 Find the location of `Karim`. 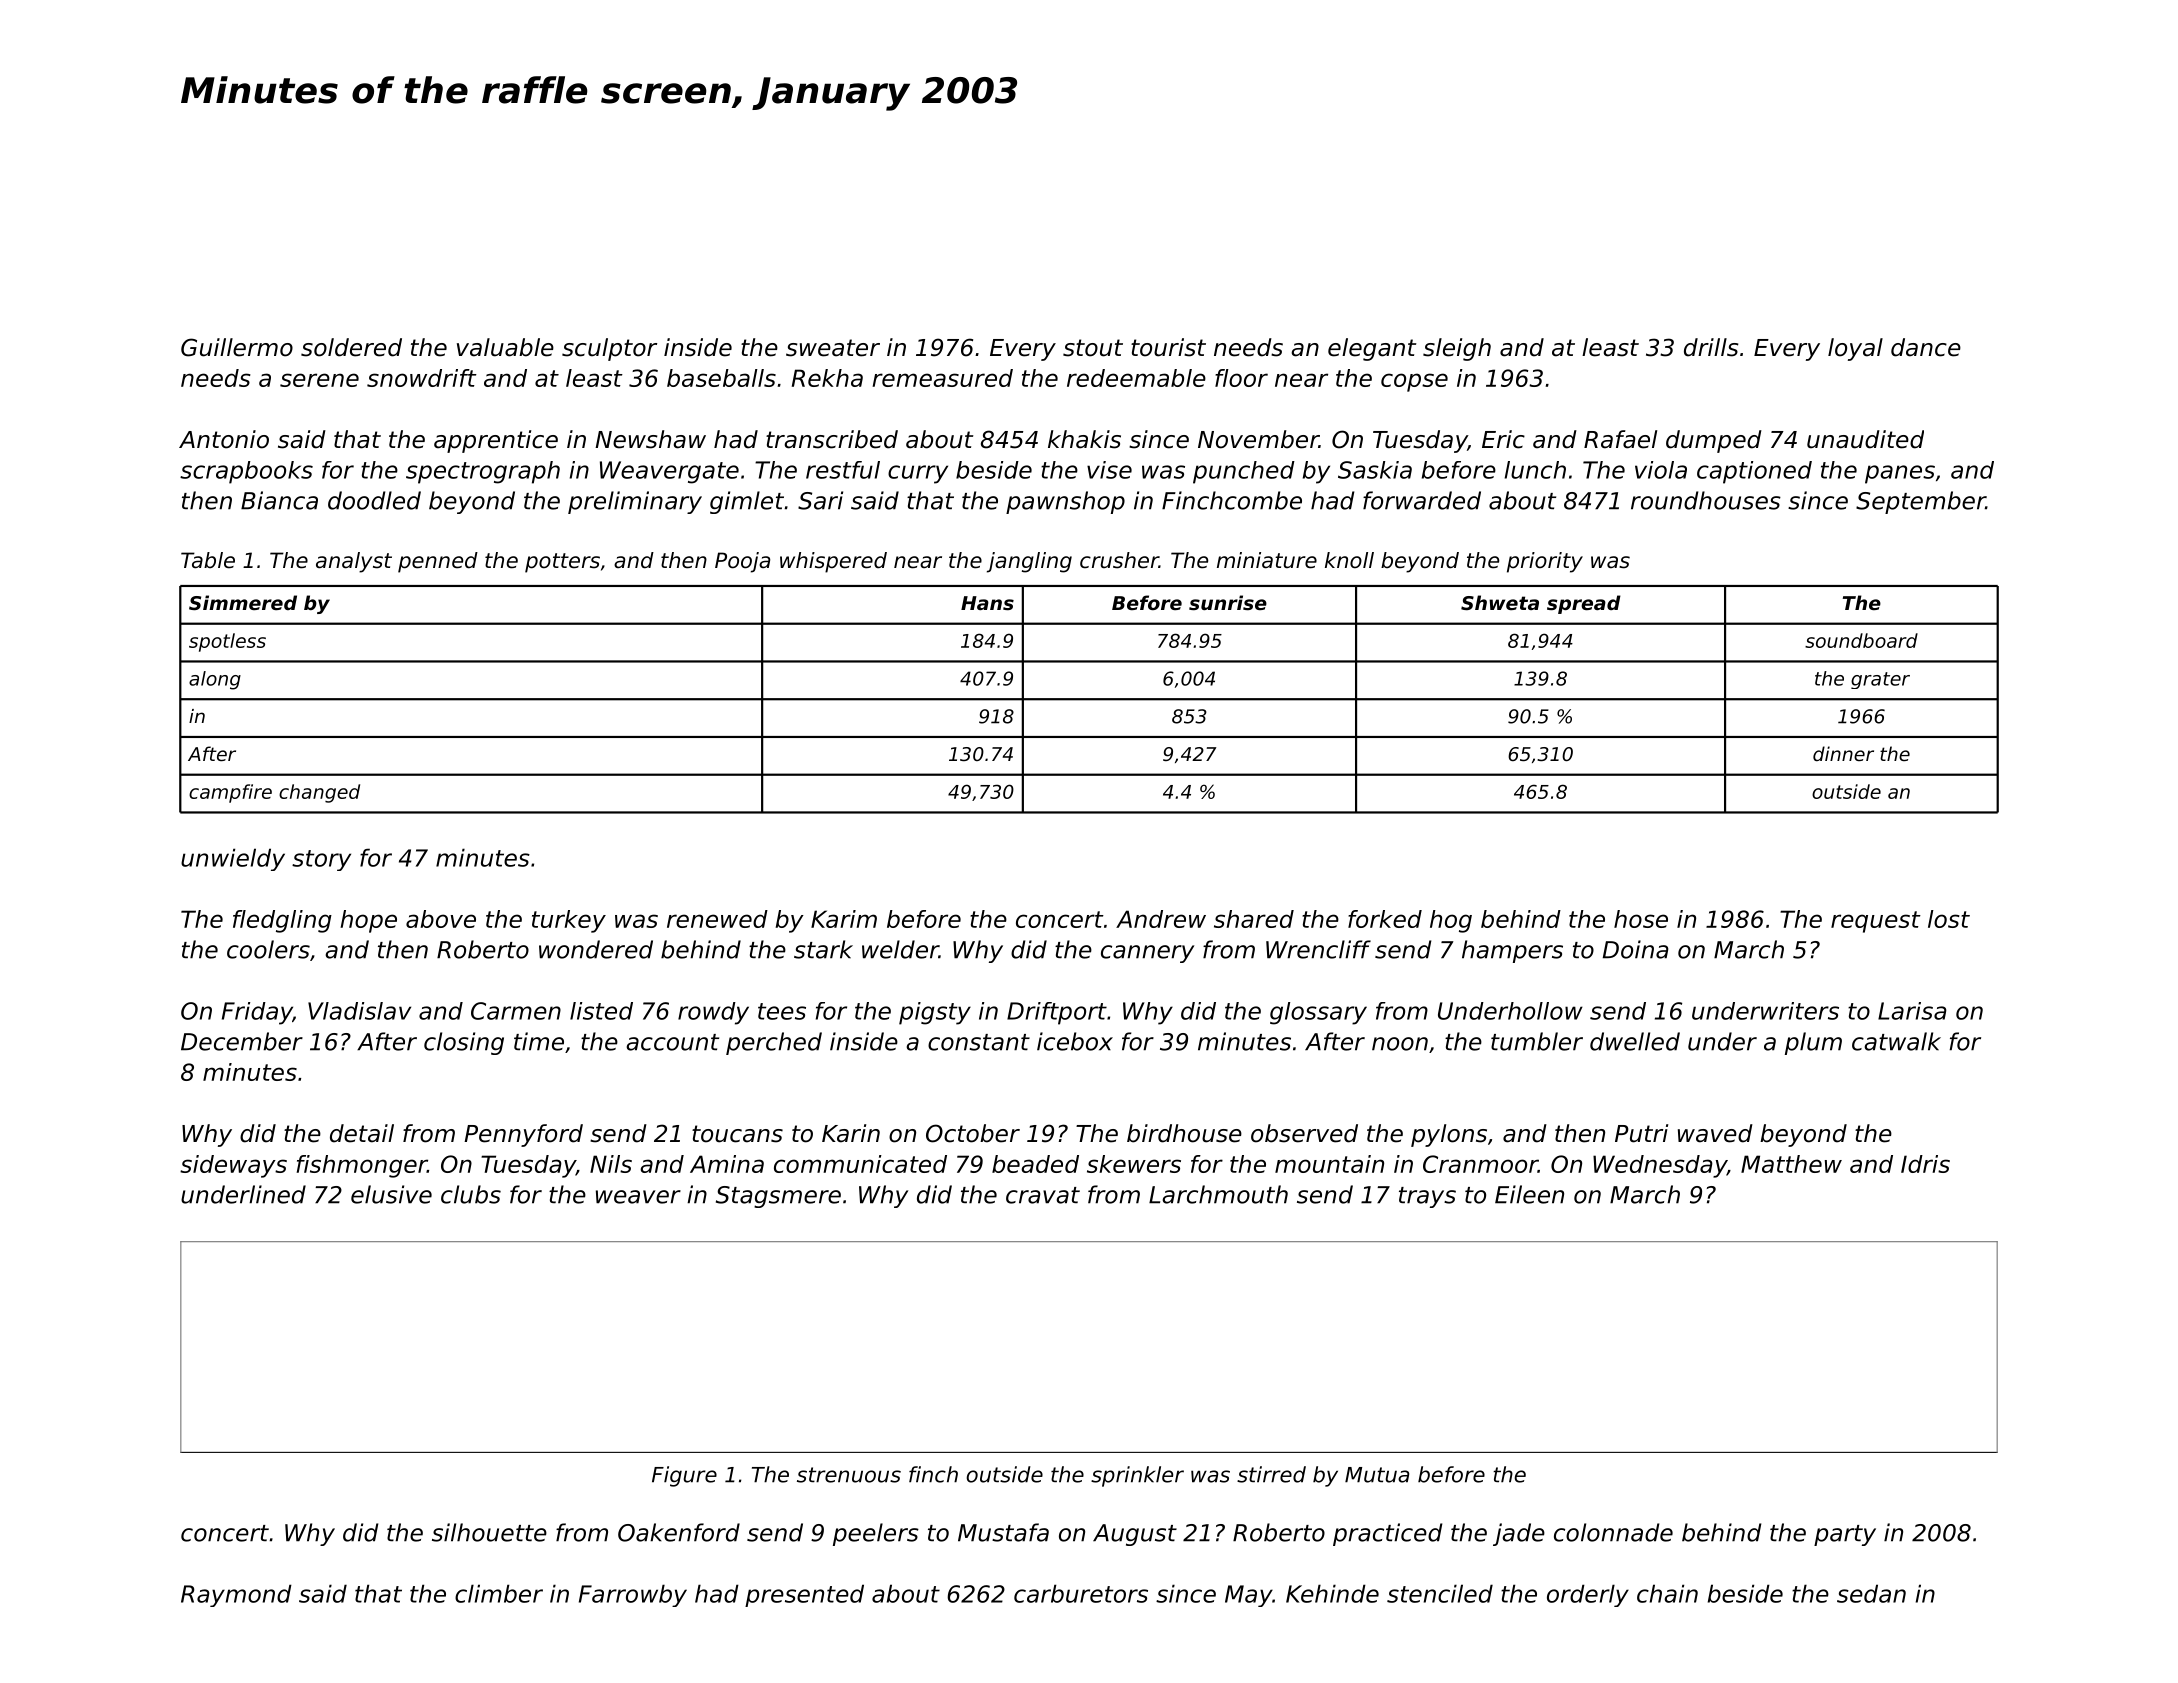

Karim is located at coordinates (844, 919).
